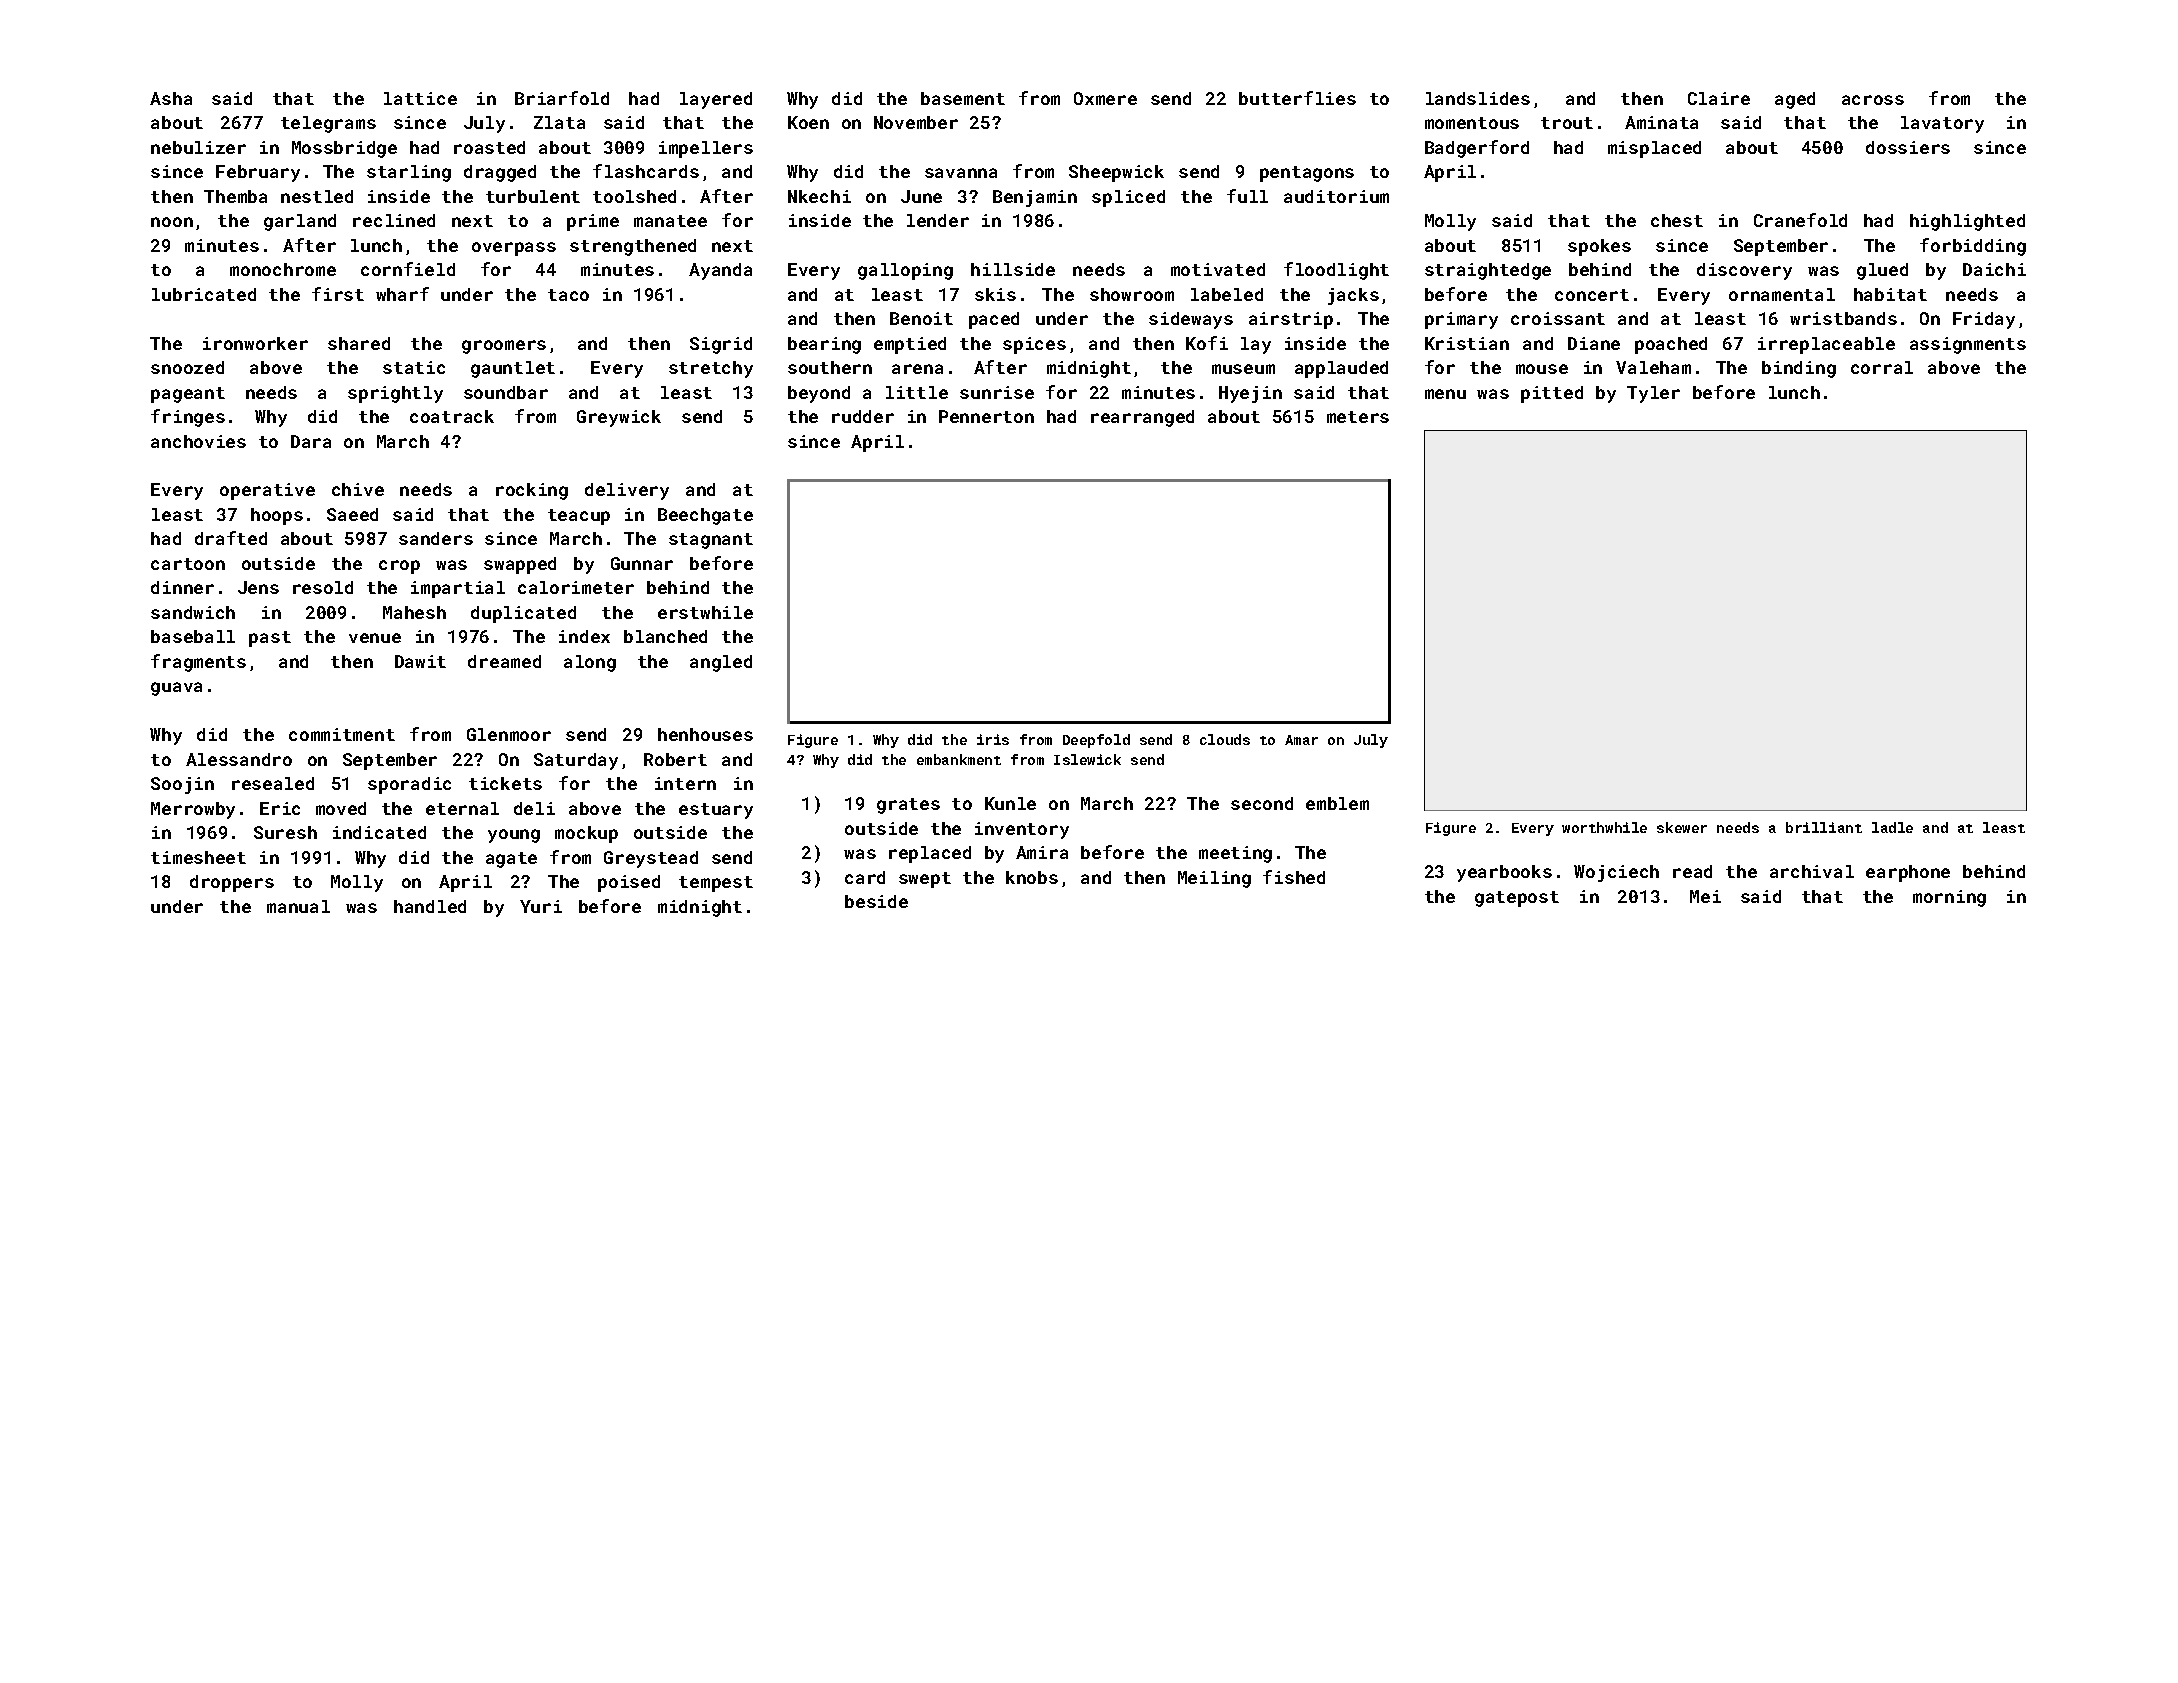 The height and width of the screenshot is (1683, 2178). What do you see at coordinates (910, 345) in the screenshot?
I see `emptied` at bounding box center [910, 345].
